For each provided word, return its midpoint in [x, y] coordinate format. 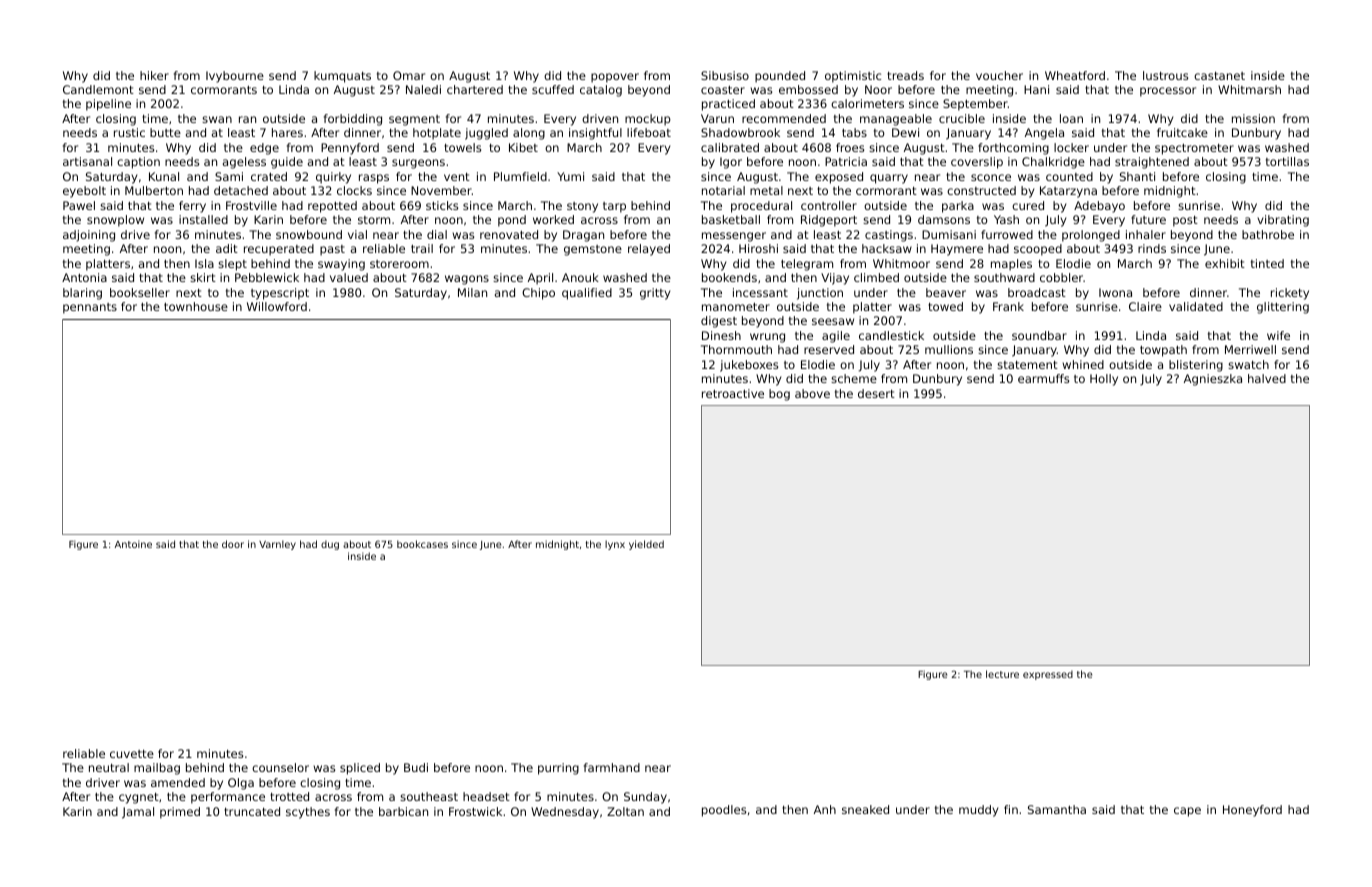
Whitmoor [901, 263]
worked [553, 219]
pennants [90, 308]
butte [165, 132]
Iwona [1115, 292]
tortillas [1287, 161]
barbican [403, 811]
